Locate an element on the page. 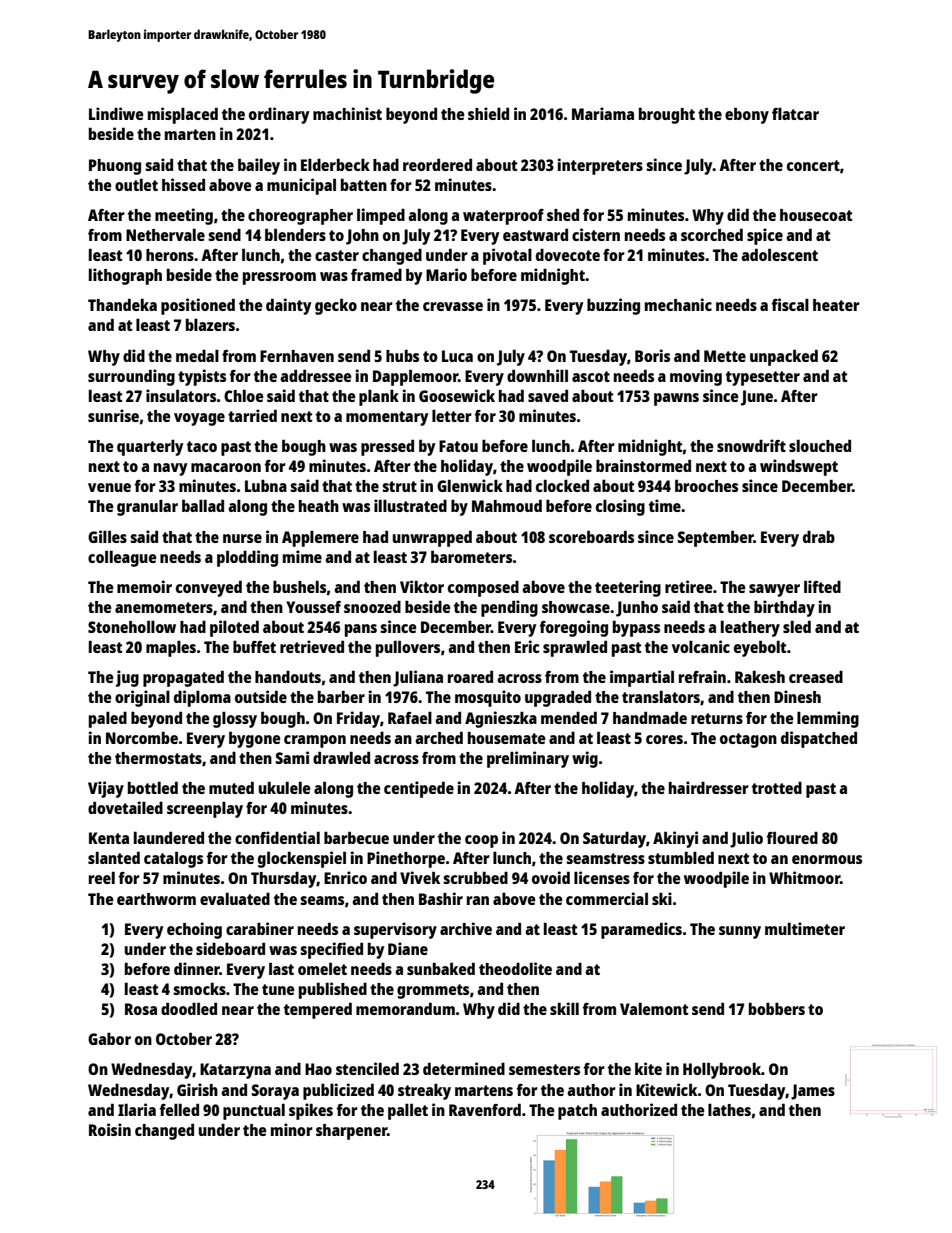  Lindiwe is located at coordinates (116, 113).
